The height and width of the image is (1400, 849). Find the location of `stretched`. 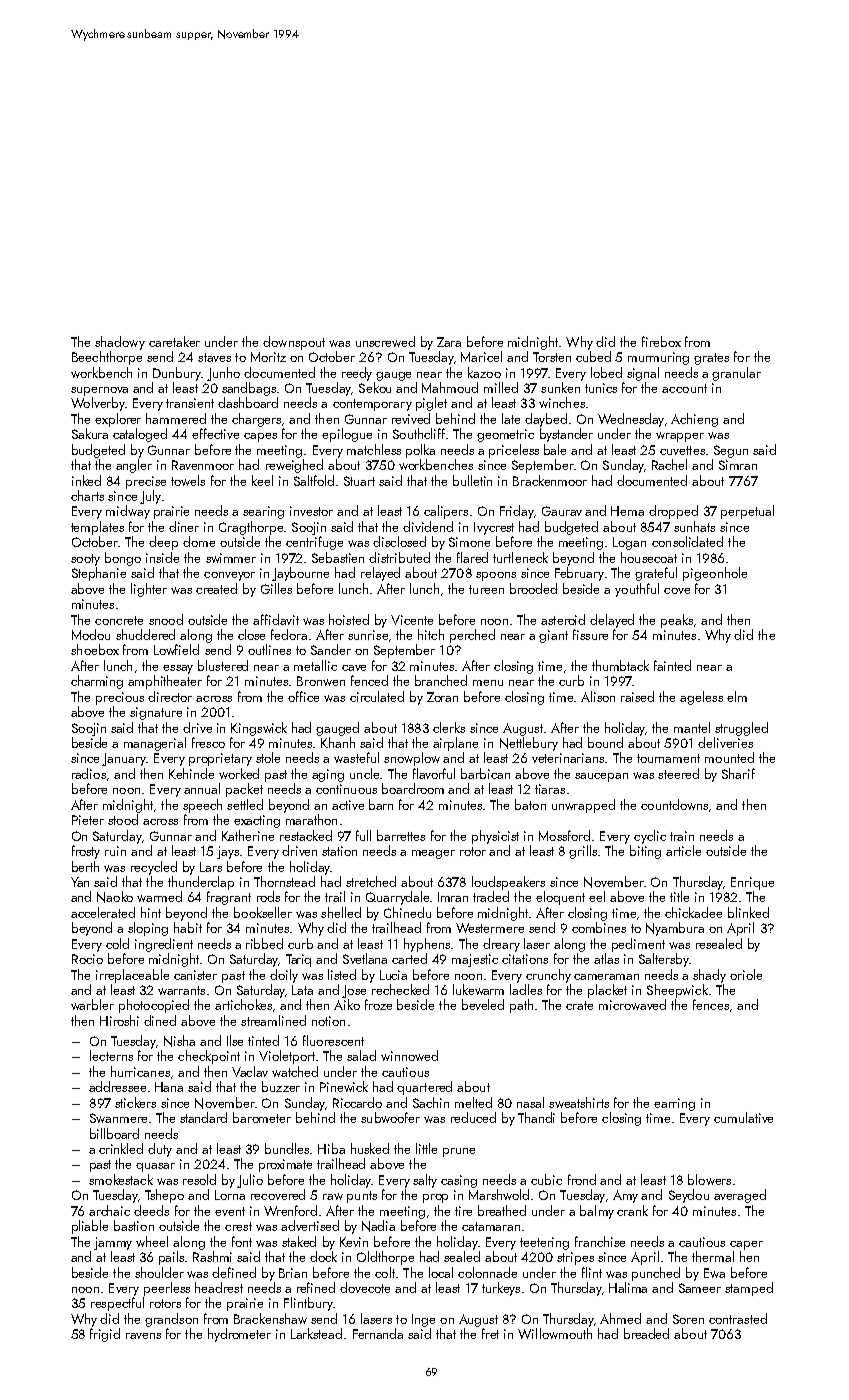

stretched is located at coordinates (371, 881).
